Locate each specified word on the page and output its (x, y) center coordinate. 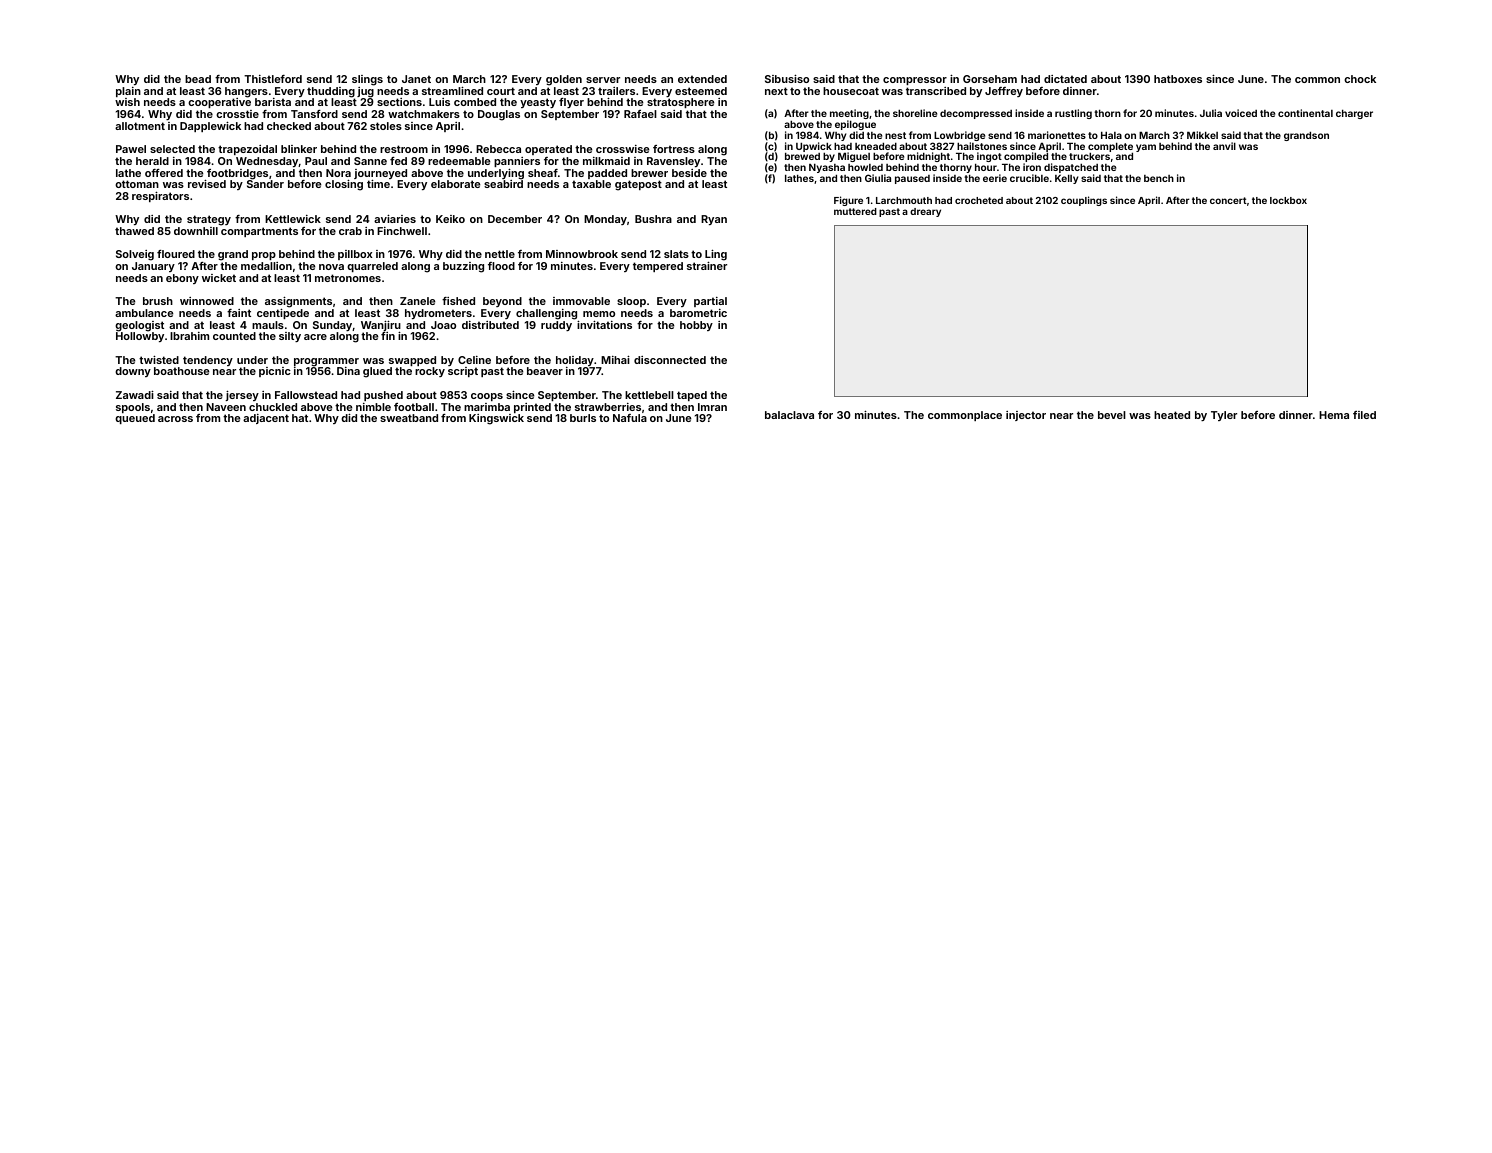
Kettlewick (293, 219)
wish (127, 102)
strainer (707, 266)
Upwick (814, 147)
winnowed (207, 301)
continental (1305, 113)
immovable (581, 301)
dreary (925, 212)
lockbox (1288, 200)
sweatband (409, 418)
